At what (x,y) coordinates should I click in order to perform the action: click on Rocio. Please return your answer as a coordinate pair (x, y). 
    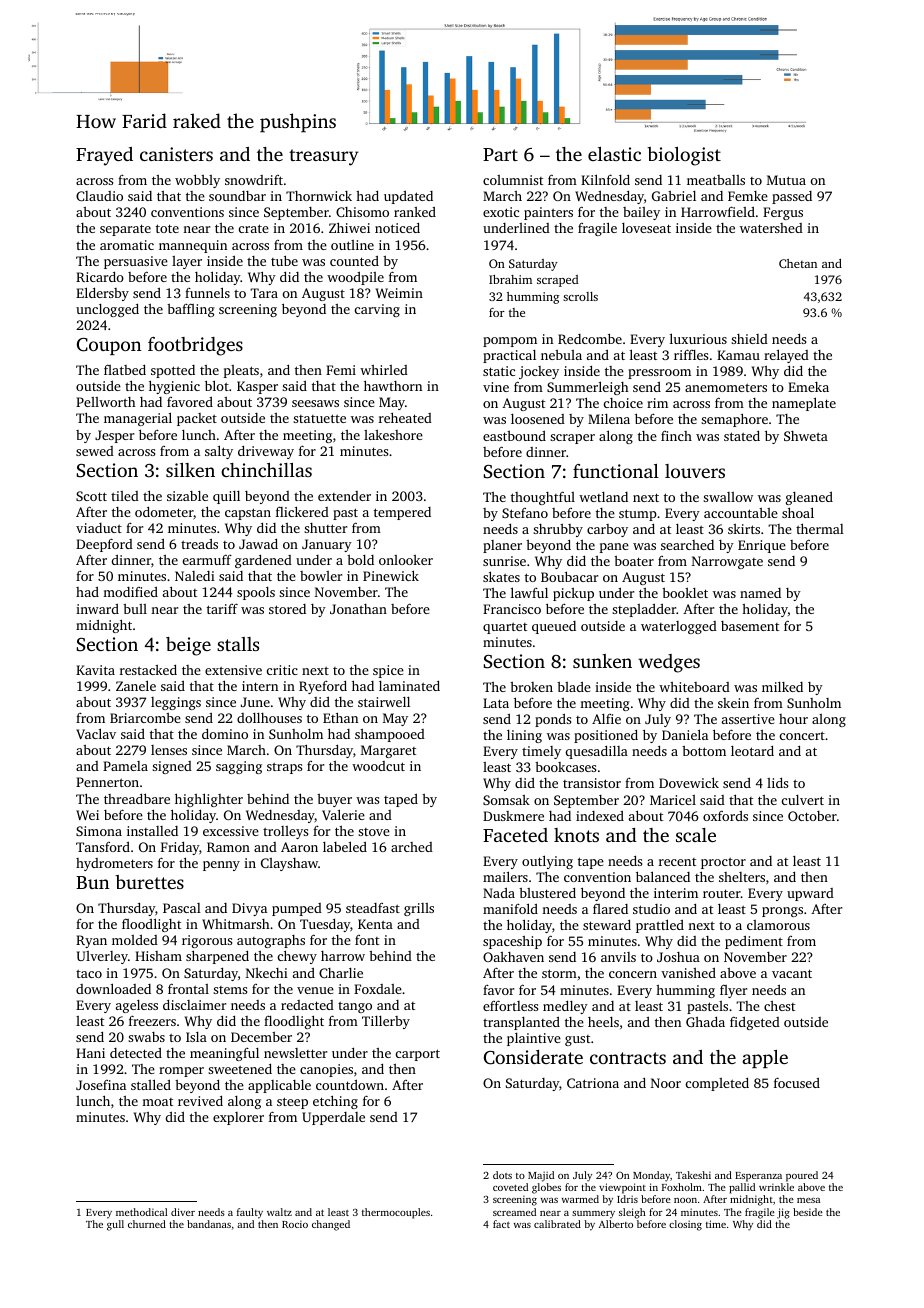
    Looking at the image, I should click on (295, 1224).
